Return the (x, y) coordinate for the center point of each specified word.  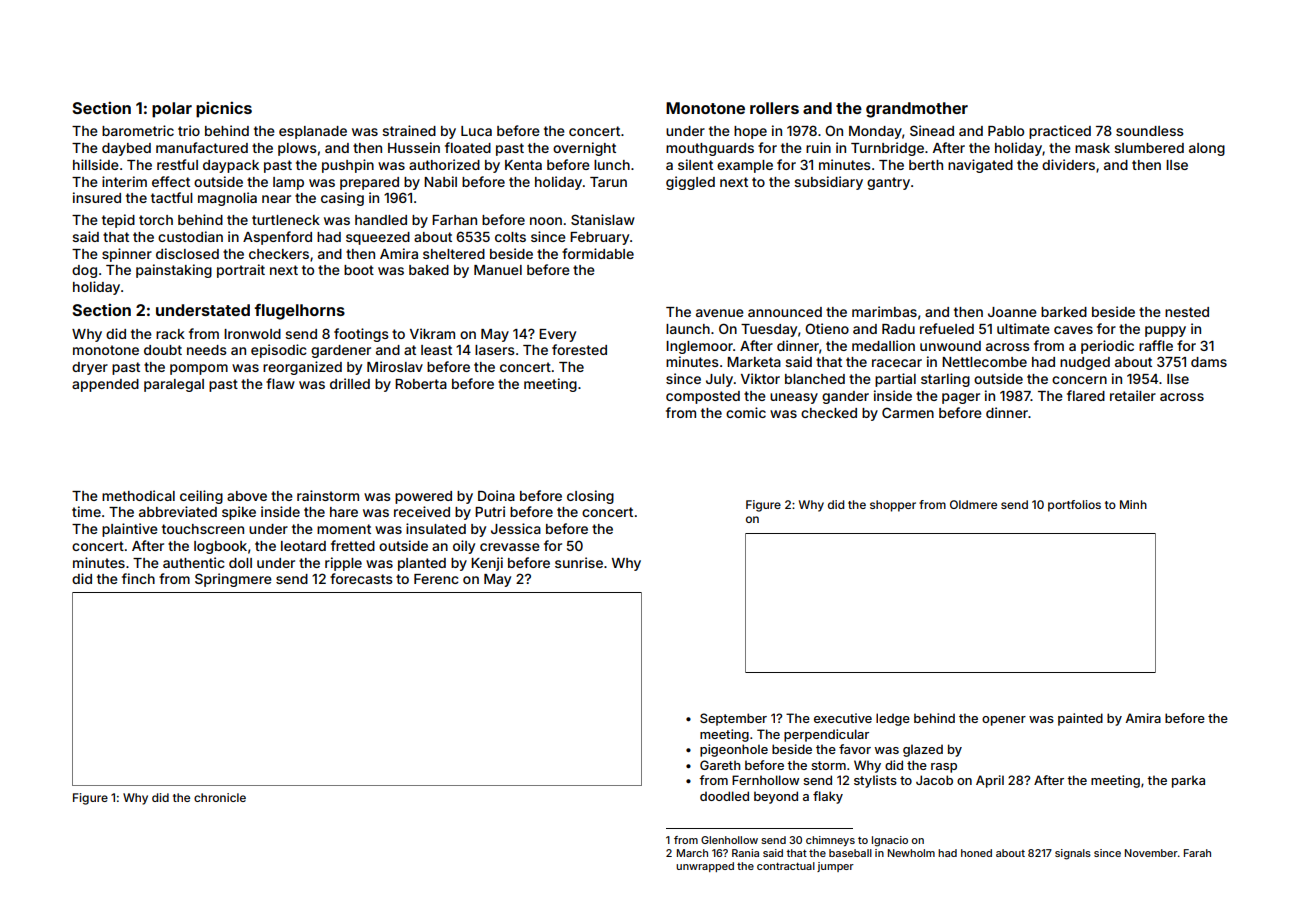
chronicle (220, 797)
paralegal (174, 385)
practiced (1060, 132)
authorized (444, 164)
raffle (1156, 345)
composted (703, 397)
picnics (224, 110)
